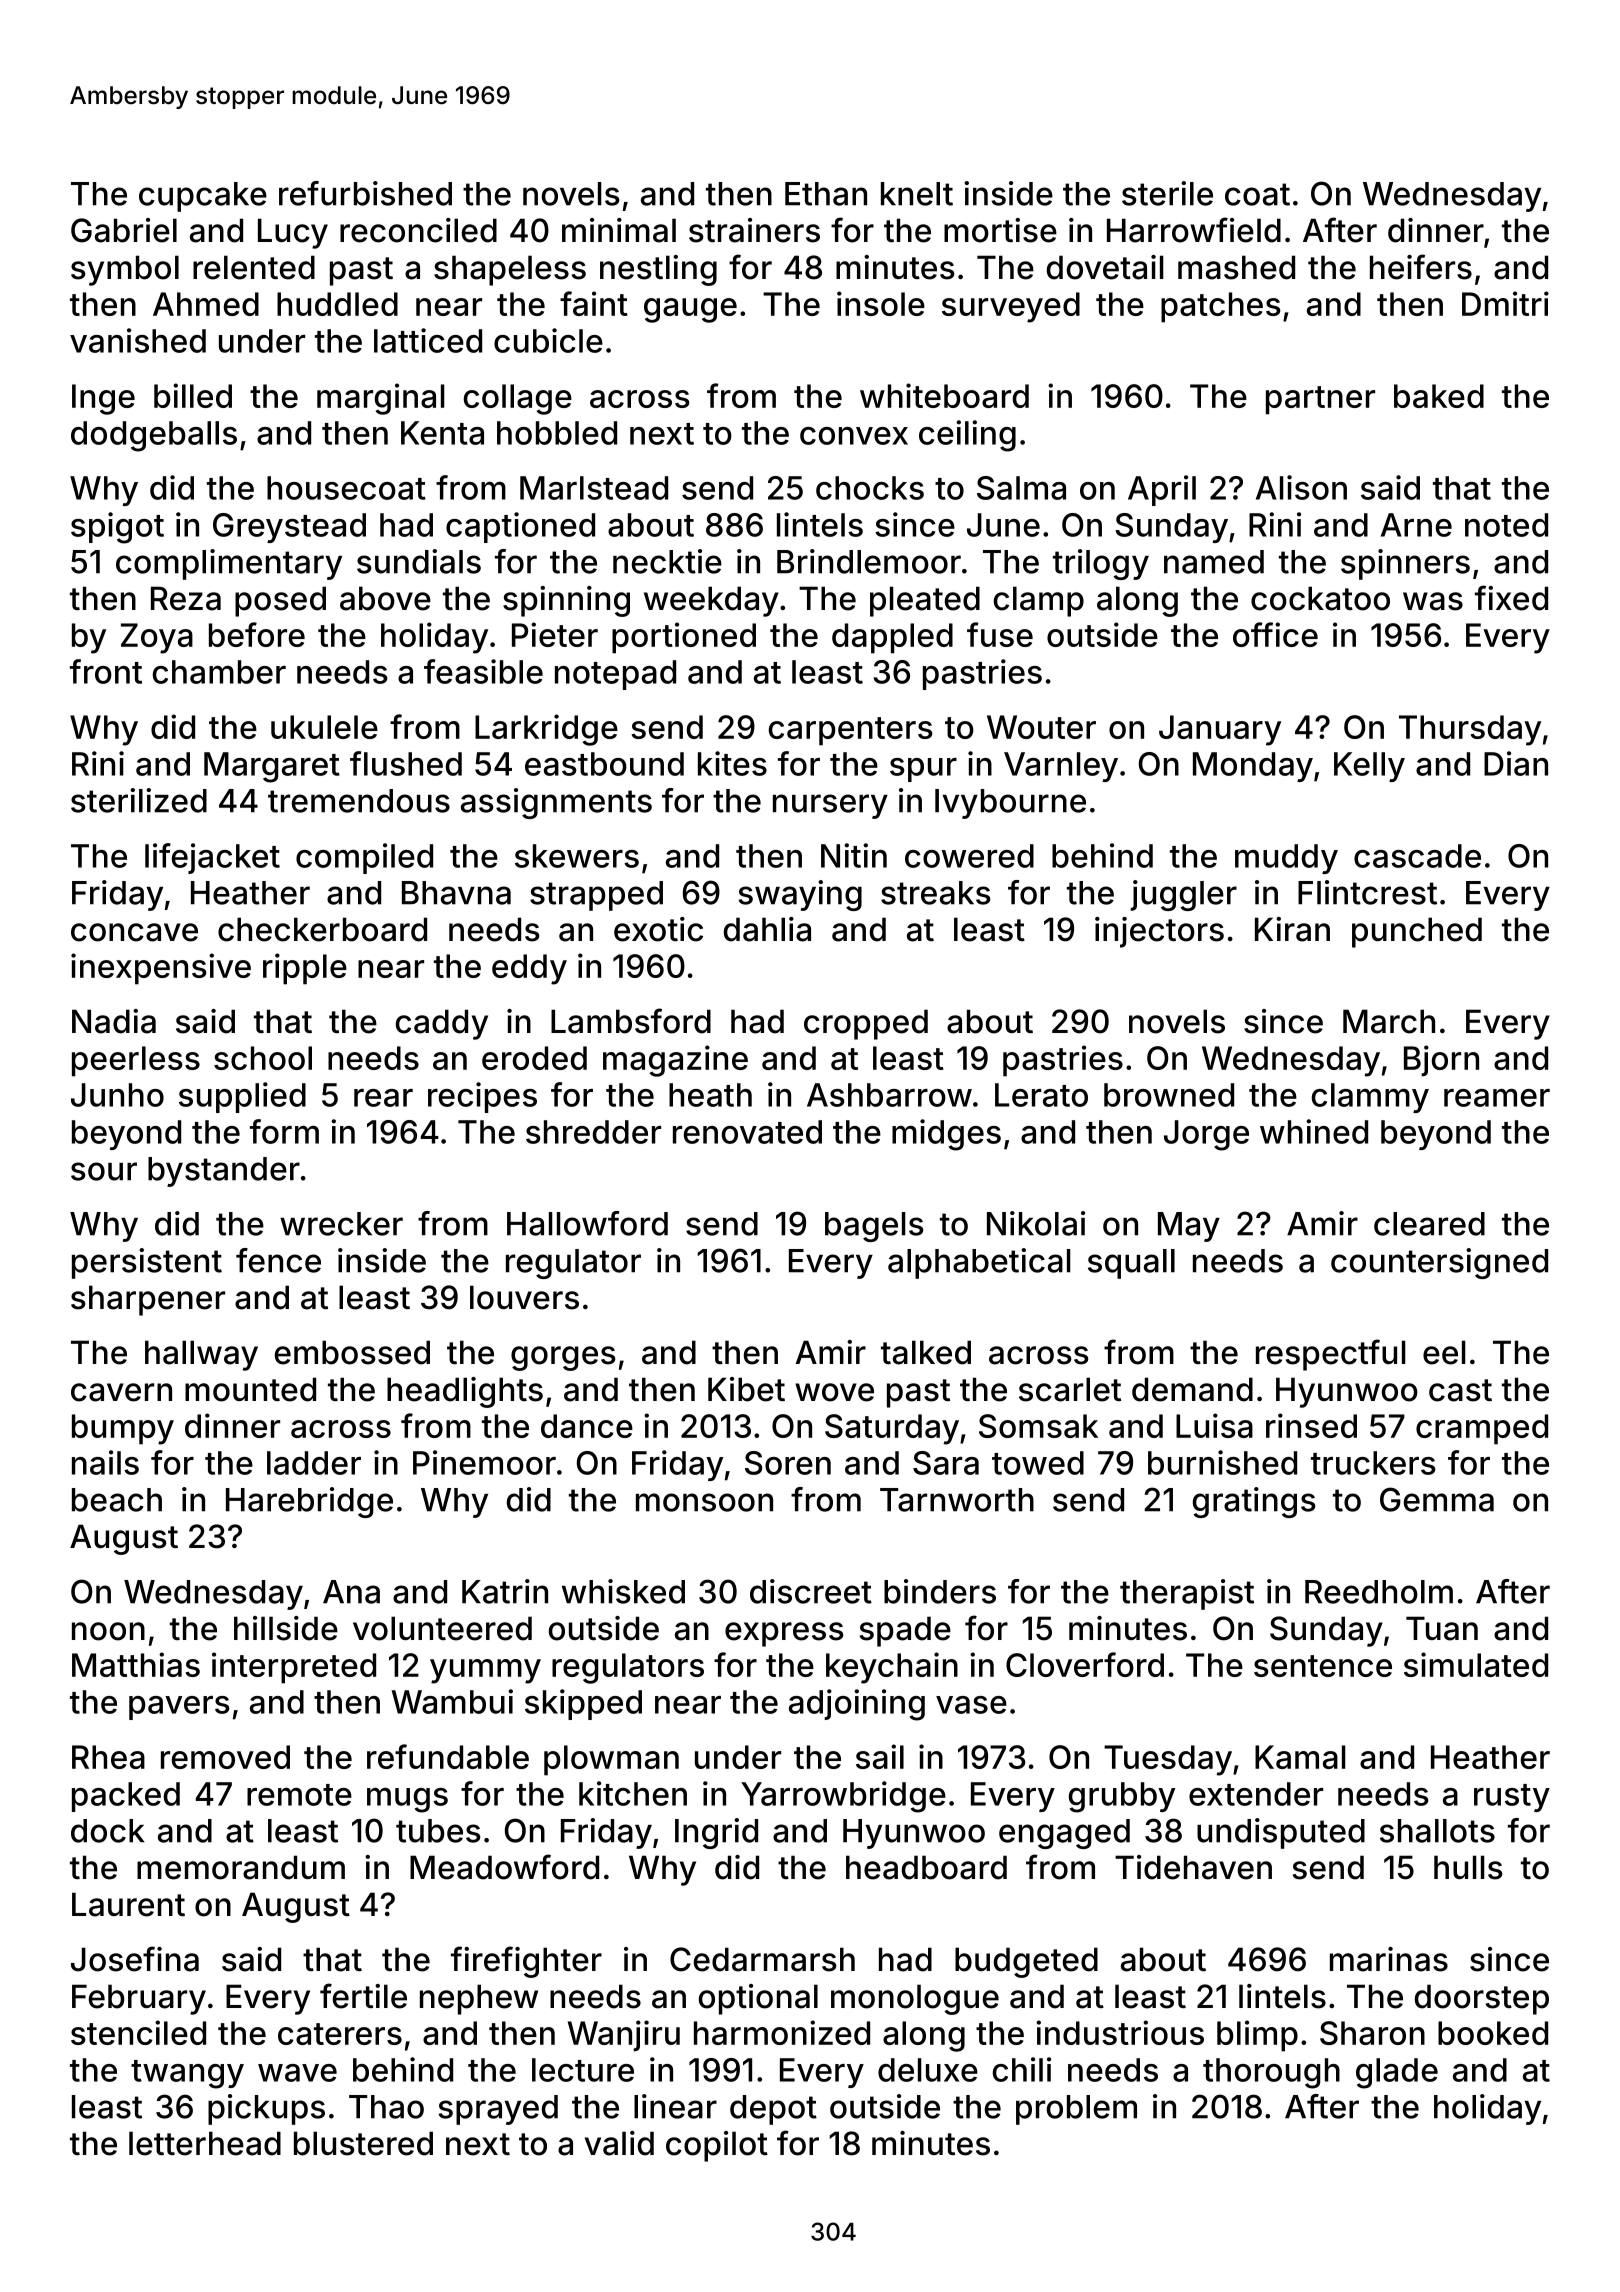  Describe the element at coordinates (224, 1172) in the page. I see `bystander` at that location.
